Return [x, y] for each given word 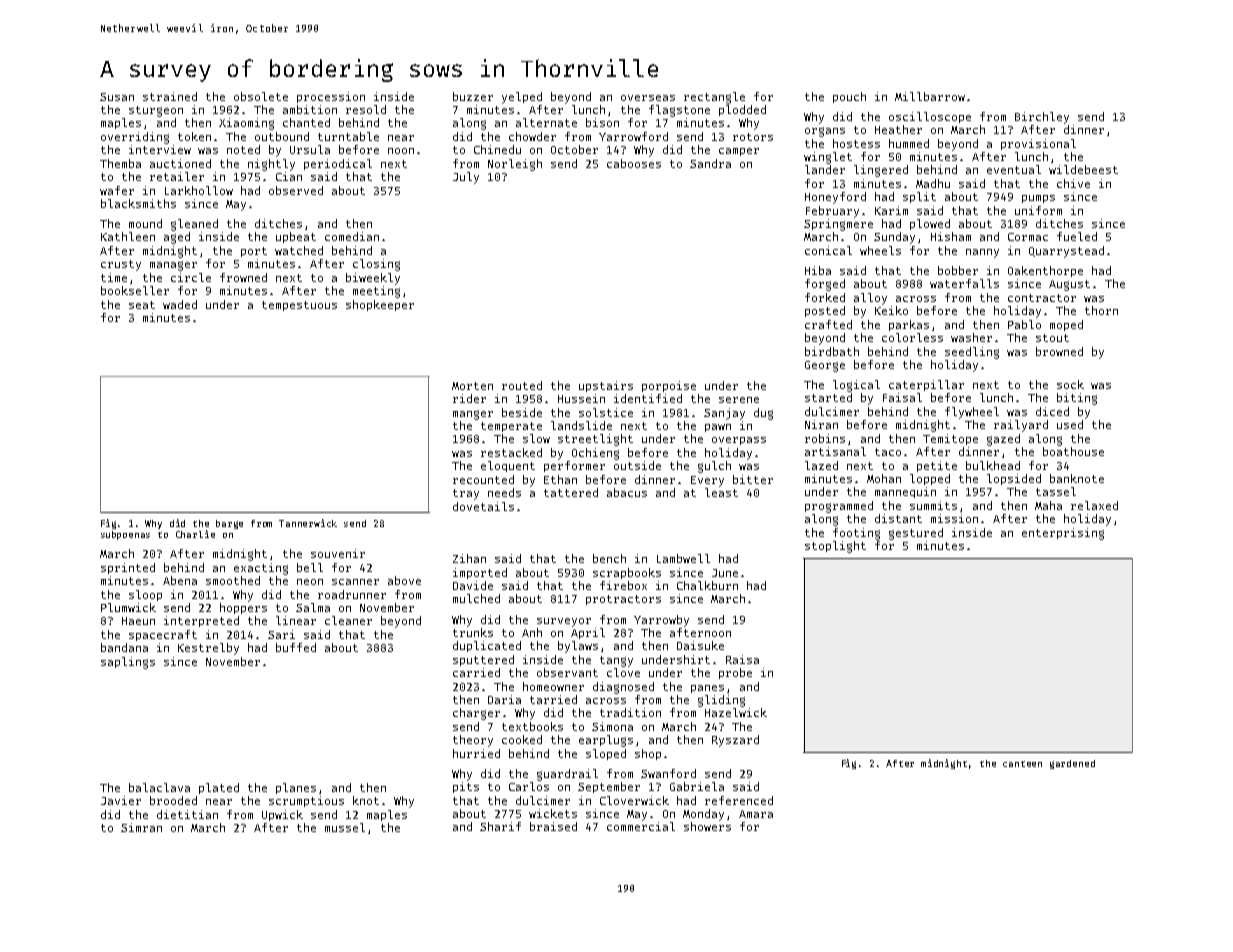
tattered [571, 492]
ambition [310, 109]
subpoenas [125, 535]
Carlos [529, 786]
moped [1066, 325]
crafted [828, 324]
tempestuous [299, 306]
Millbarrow [930, 96]
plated [219, 788]
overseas [648, 98]
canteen [1022, 764]
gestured [916, 534]
